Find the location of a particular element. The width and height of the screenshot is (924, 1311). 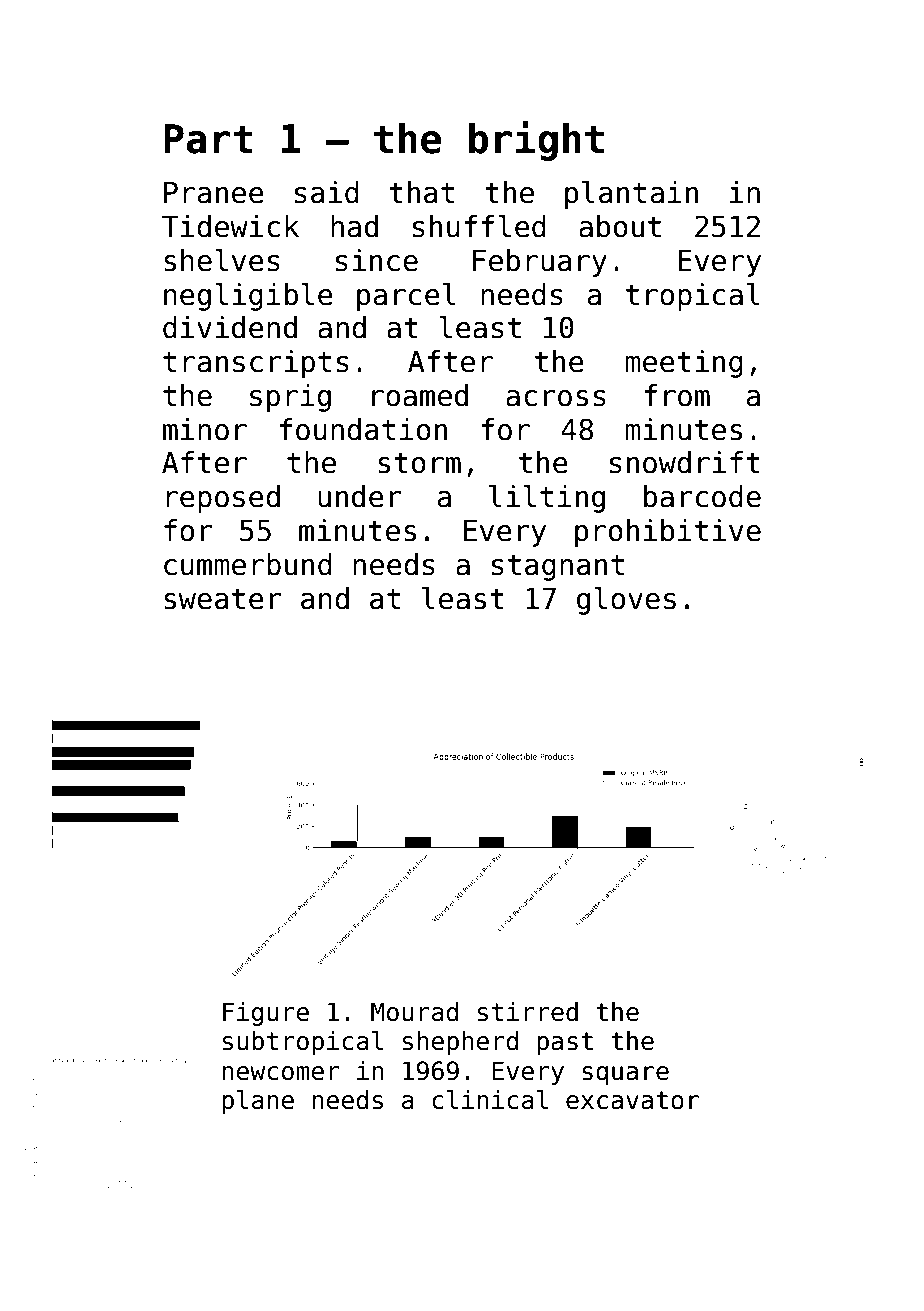

plantain is located at coordinates (631, 195).
